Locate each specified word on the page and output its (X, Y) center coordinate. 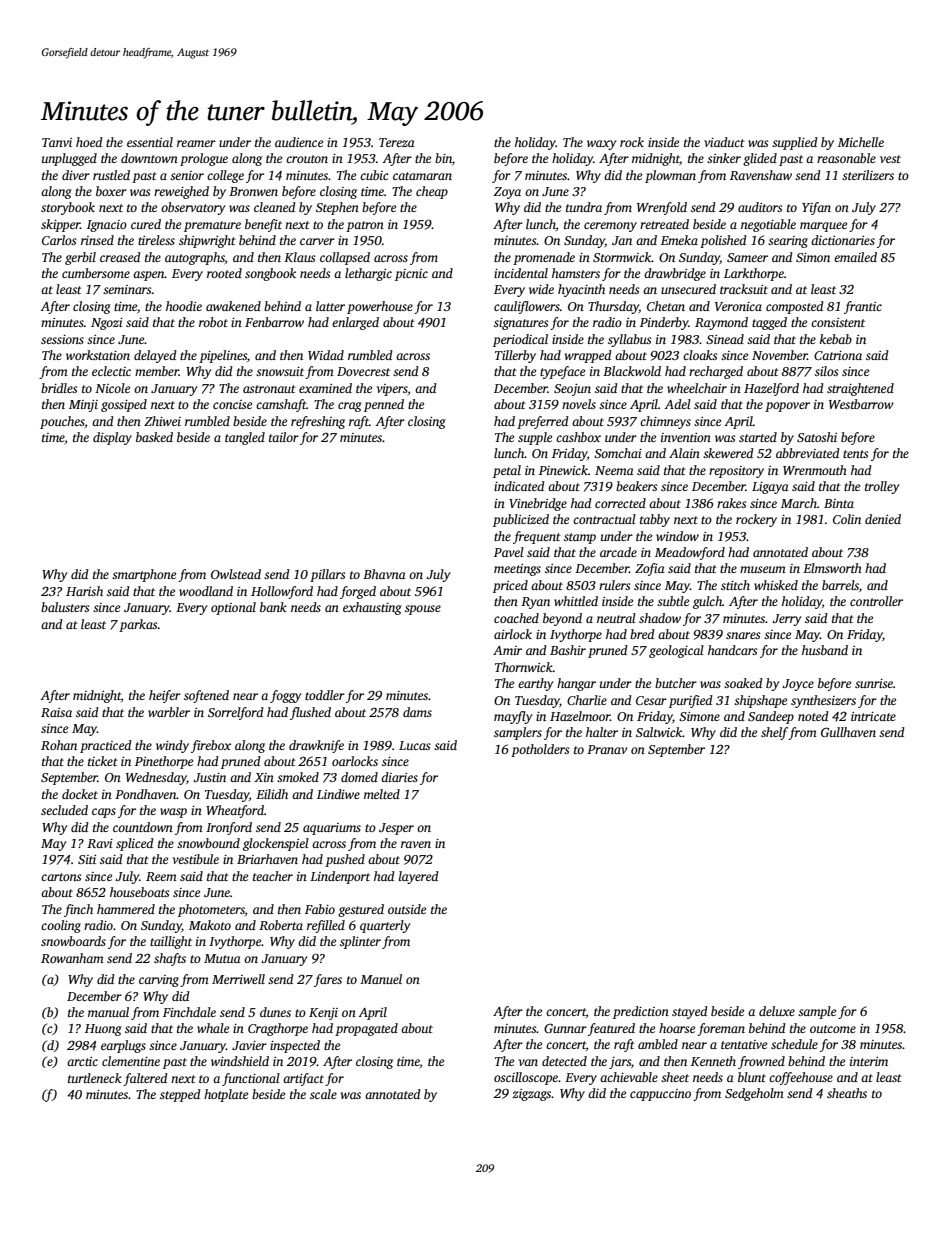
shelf (775, 733)
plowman (670, 176)
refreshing (318, 422)
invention (686, 437)
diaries (399, 777)
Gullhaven (848, 732)
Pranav (607, 749)
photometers (211, 910)
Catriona (838, 355)
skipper (60, 225)
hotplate (226, 1095)
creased (120, 257)
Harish (84, 591)
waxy (601, 145)
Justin (209, 777)
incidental (521, 273)
